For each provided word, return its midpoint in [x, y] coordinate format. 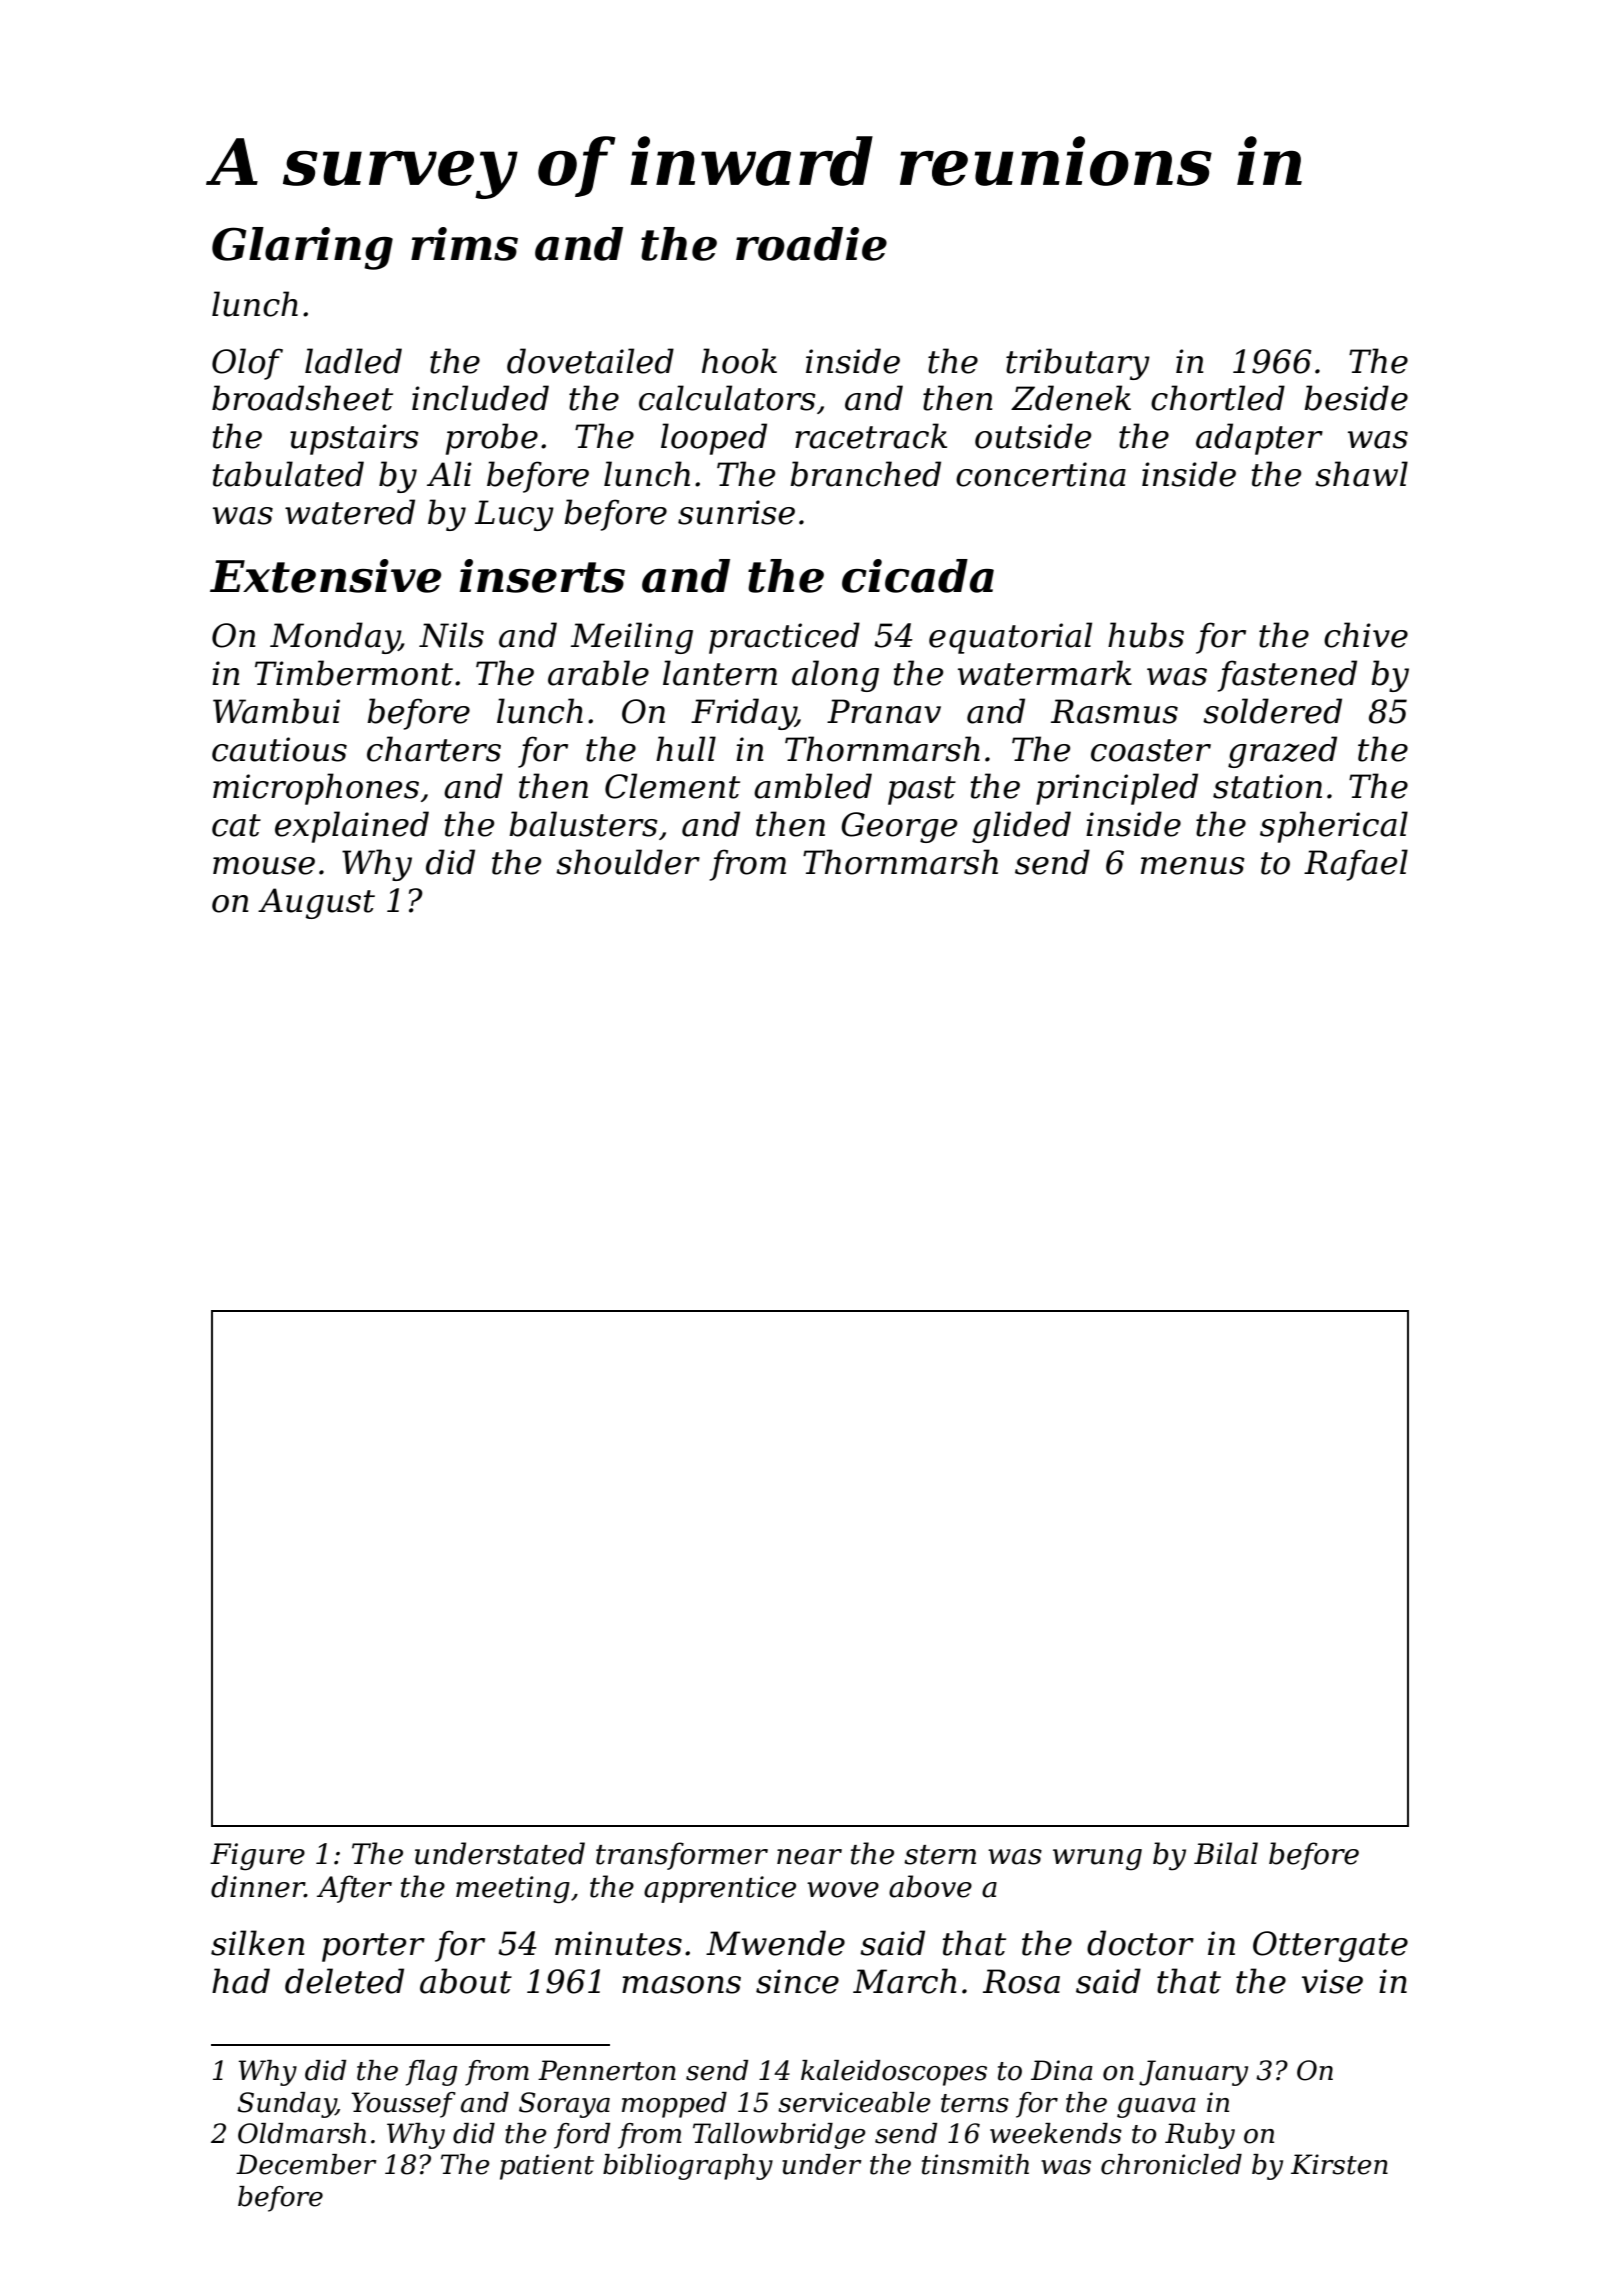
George [899, 827]
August [316, 903]
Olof [247, 364]
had [241, 1981]
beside [1356, 398]
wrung [1097, 1860]
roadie [811, 244]
